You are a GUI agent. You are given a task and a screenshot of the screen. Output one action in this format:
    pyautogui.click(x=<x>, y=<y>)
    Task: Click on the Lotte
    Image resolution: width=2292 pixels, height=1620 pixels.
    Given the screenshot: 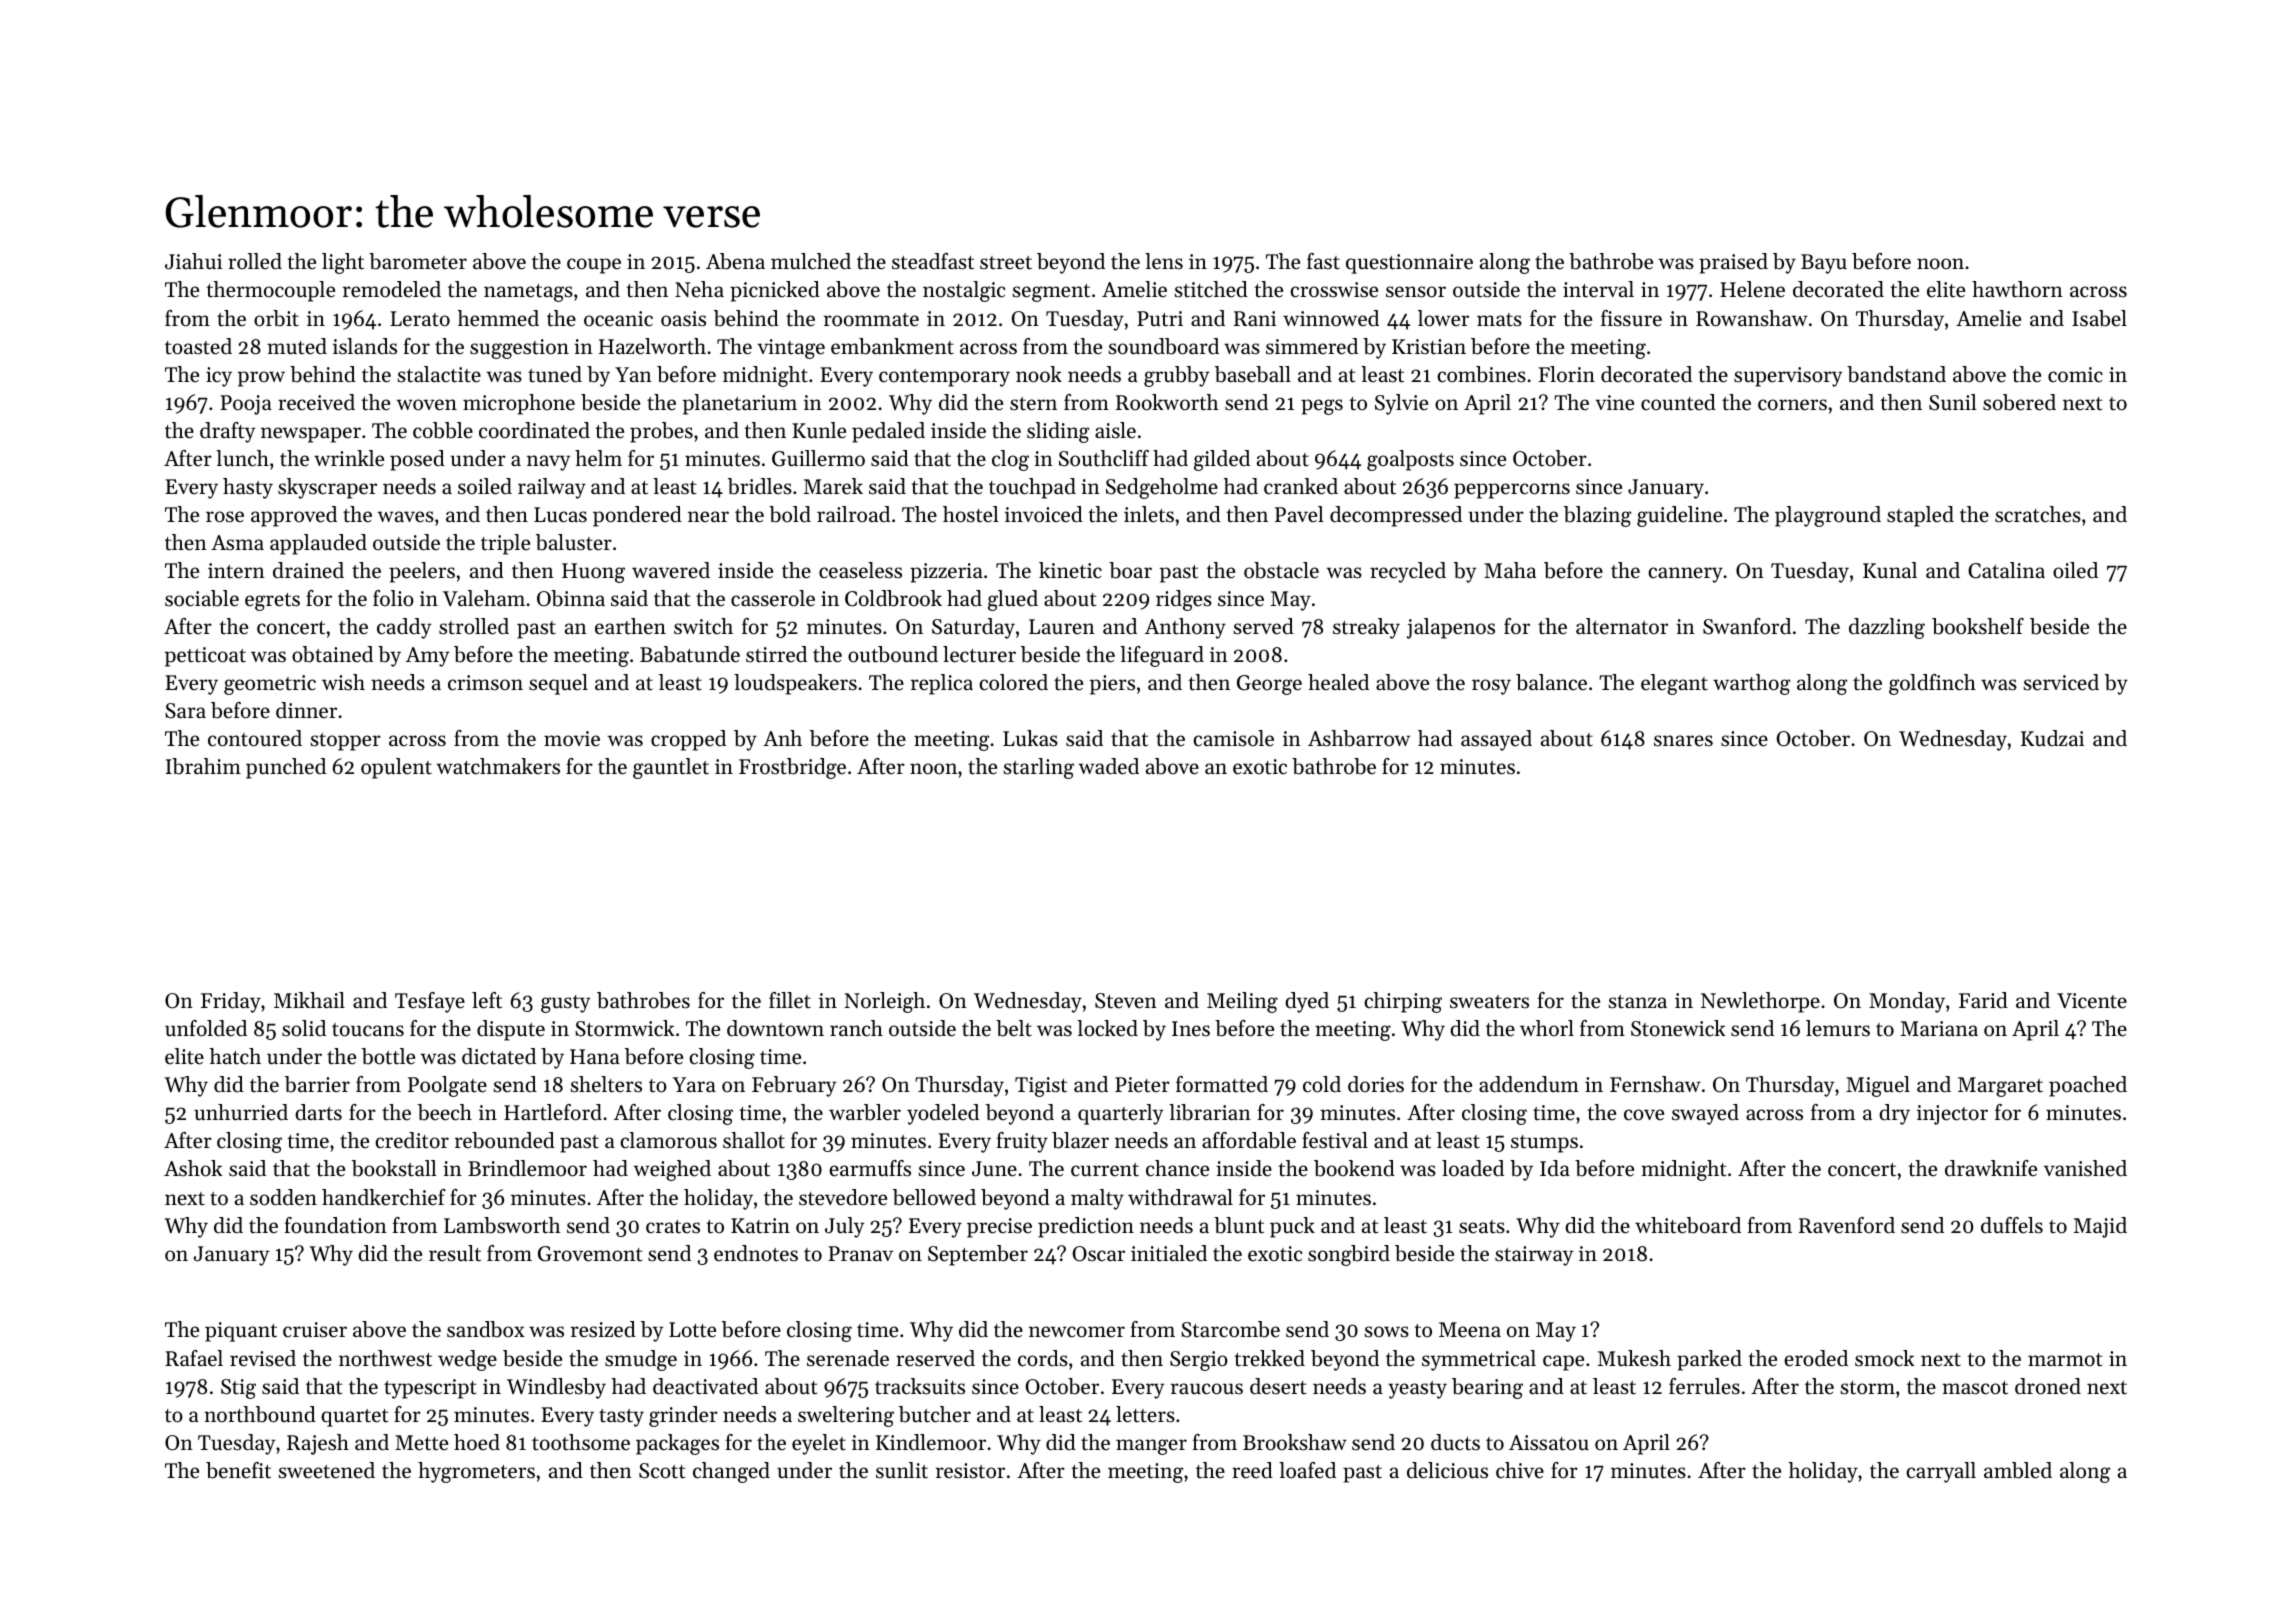 What is the action you would take?
    pyautogui.click(x=692, y=1330)
